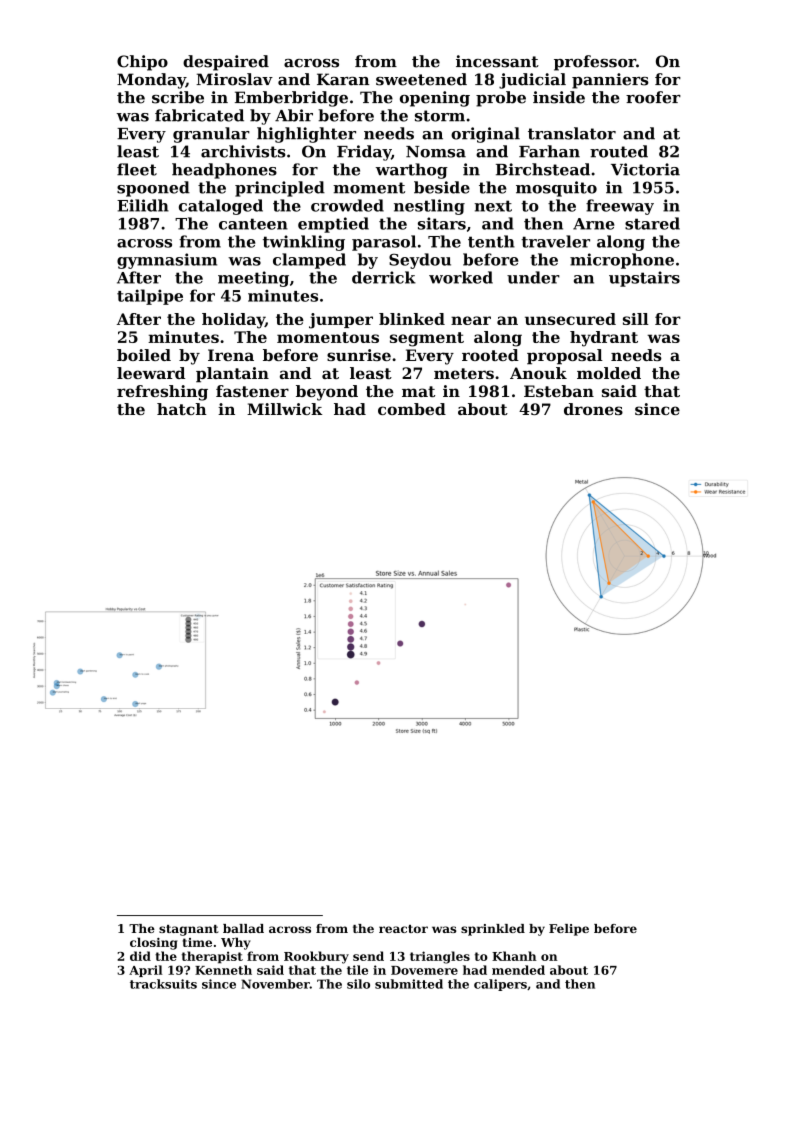 The width and height of the screenshot is (797, 1131). I want to click on Khanh, so click(514, 956).
